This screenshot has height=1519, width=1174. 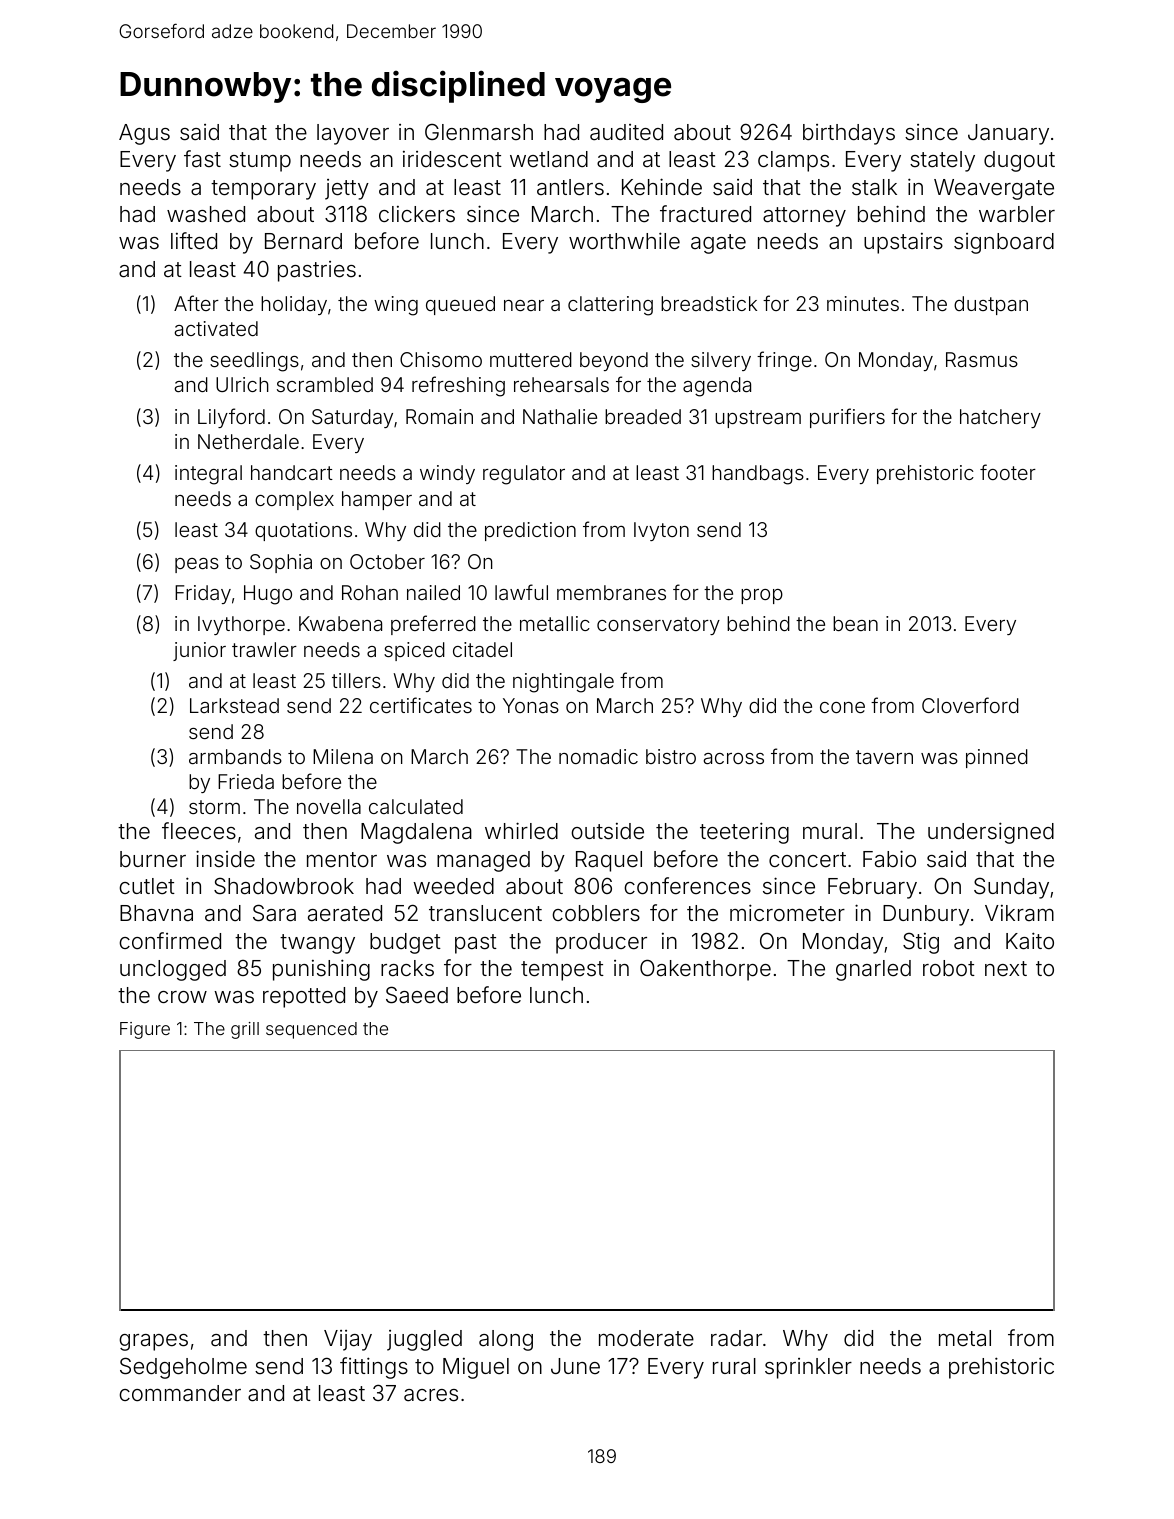 What do you see at coordinates (183, 1368) in the screenshot?
I see `Sedgeholme` at bounding box center [183, 1368].
